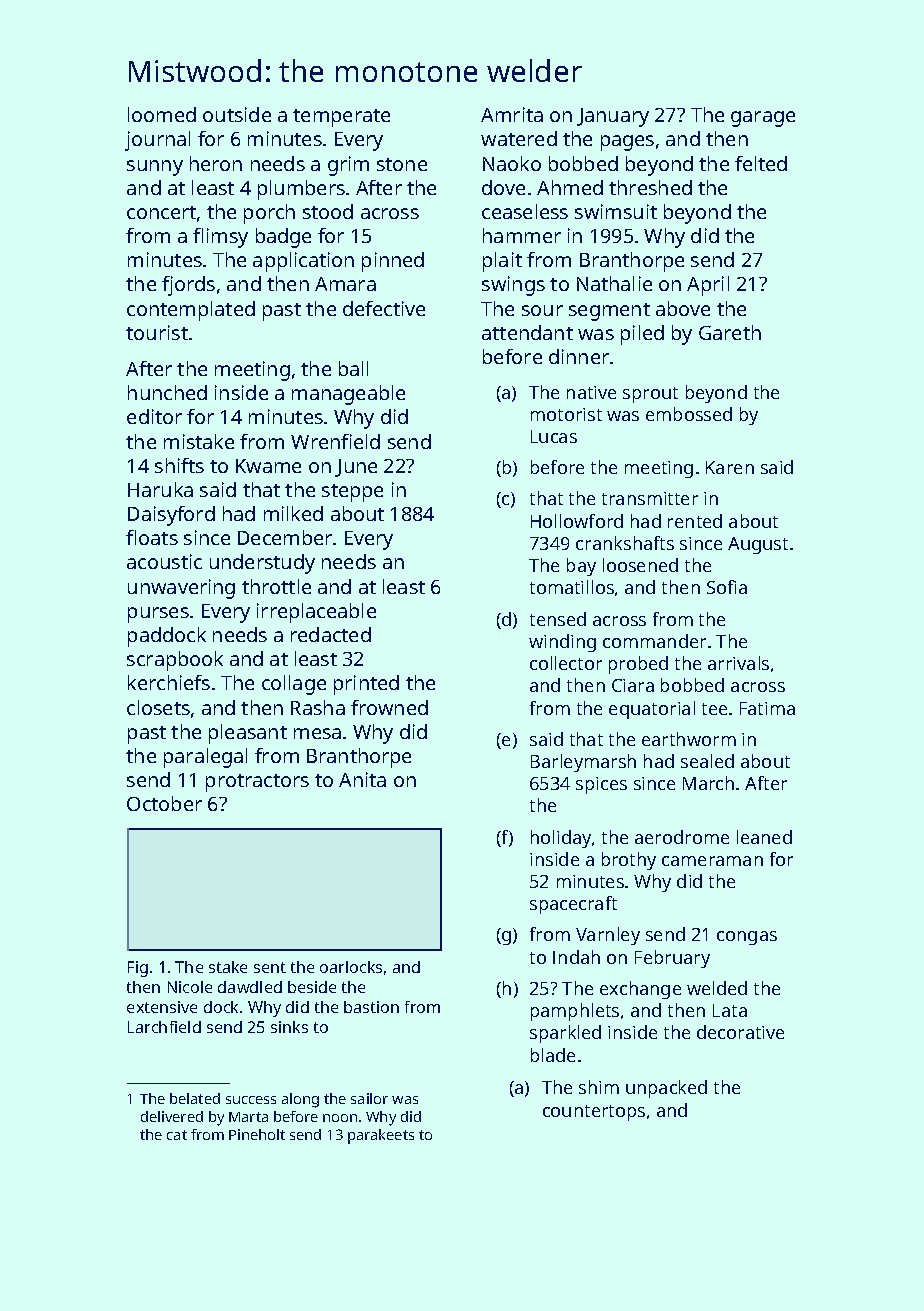 The width and height of the screenshot is (924, 1311). I want to click on embossed, so click(689, 414).
